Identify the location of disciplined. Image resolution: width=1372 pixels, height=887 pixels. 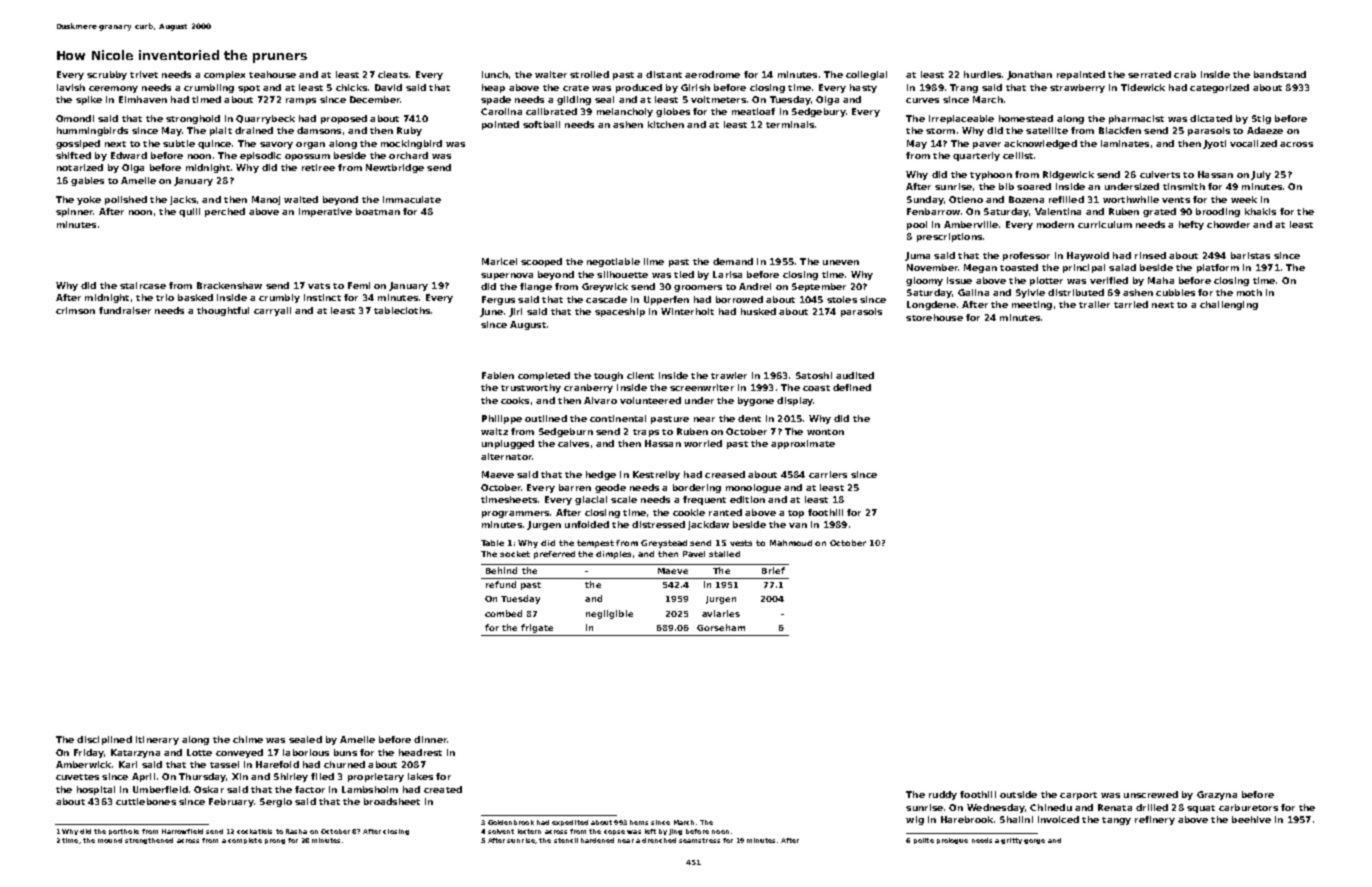
(104, 740).
